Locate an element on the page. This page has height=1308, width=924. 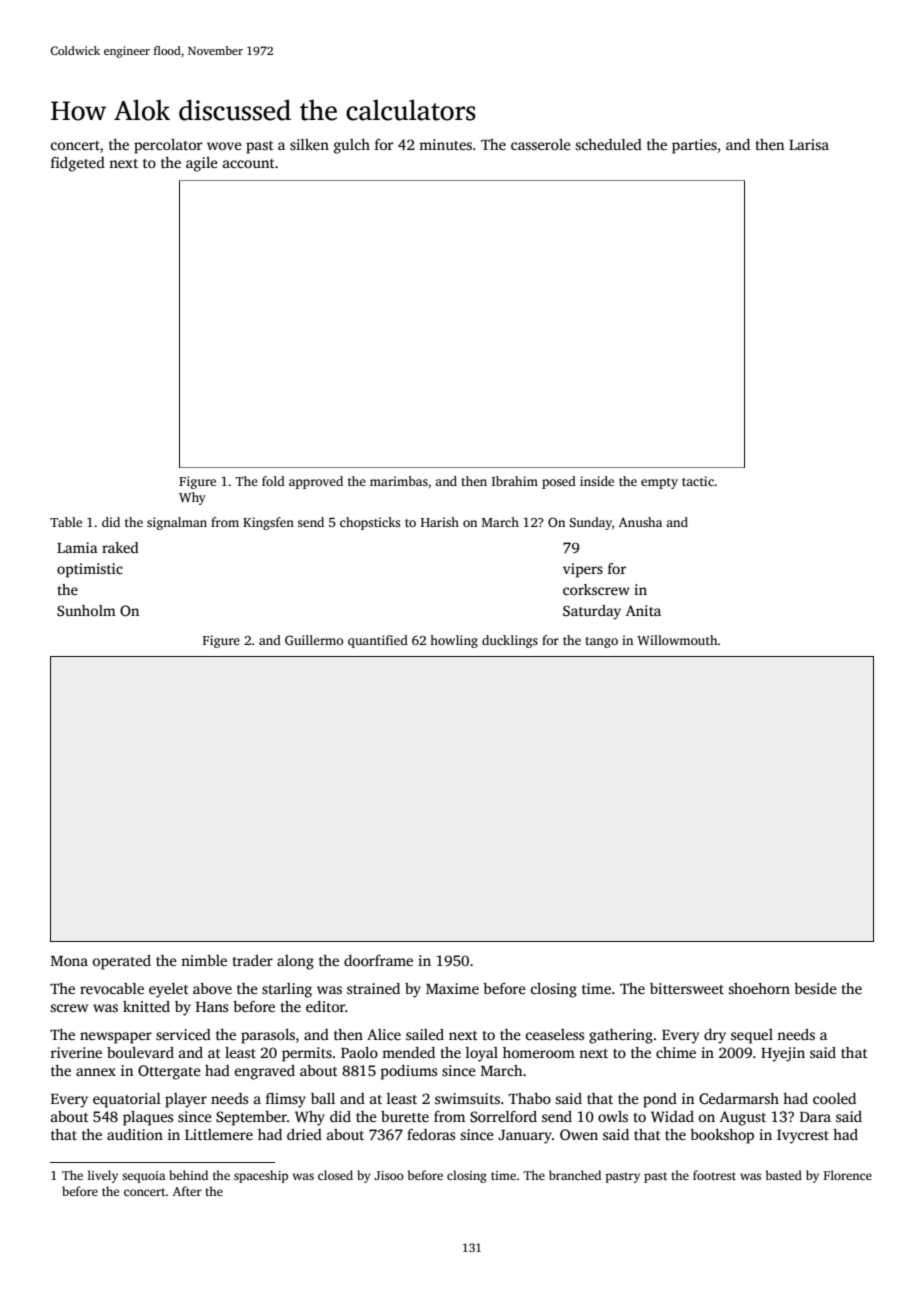
homeroom is located at coordinates (539, 1052).
